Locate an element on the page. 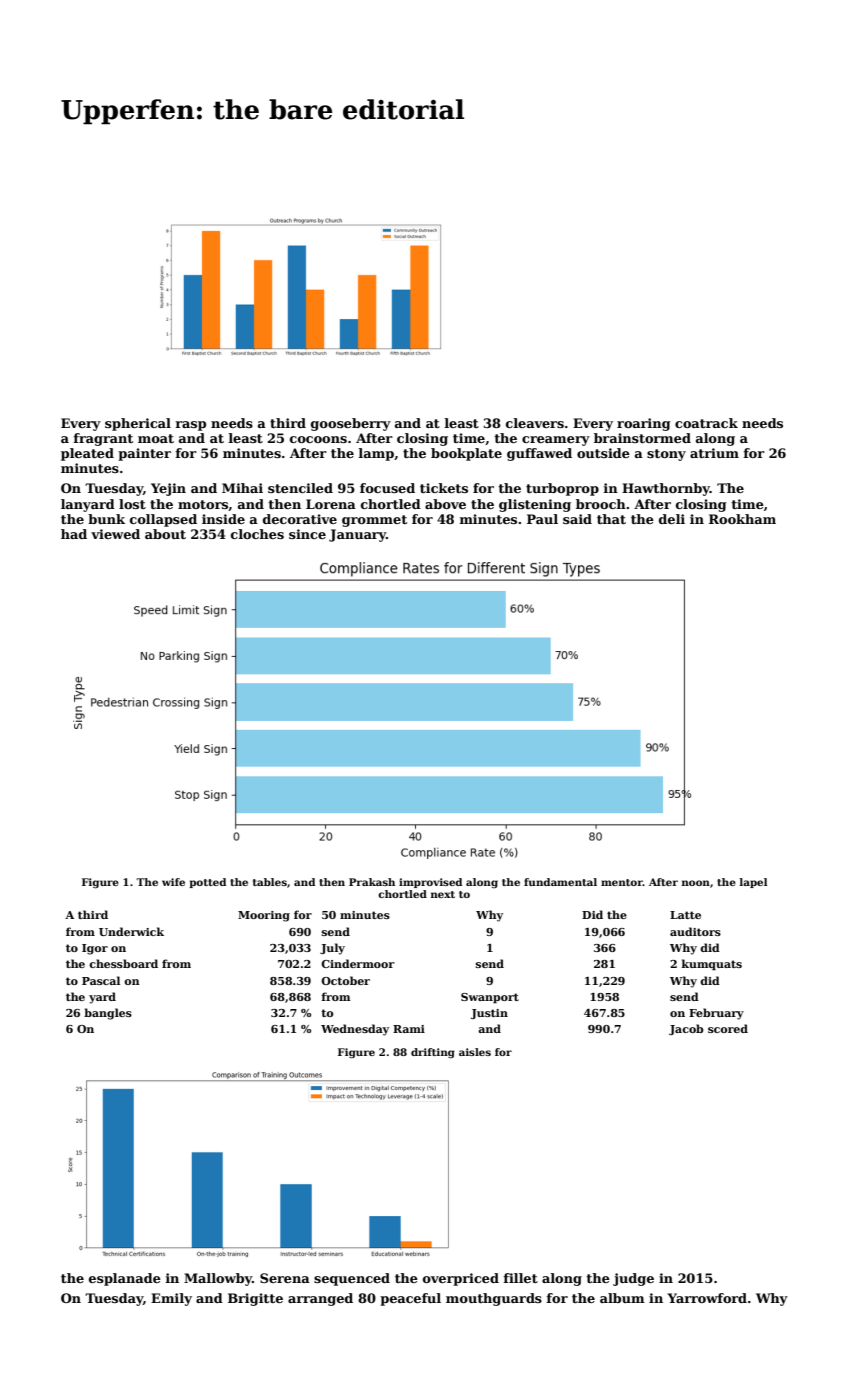 The width and height of the page is (849, 1400). aisles is located at coordinates (475, 1052).
